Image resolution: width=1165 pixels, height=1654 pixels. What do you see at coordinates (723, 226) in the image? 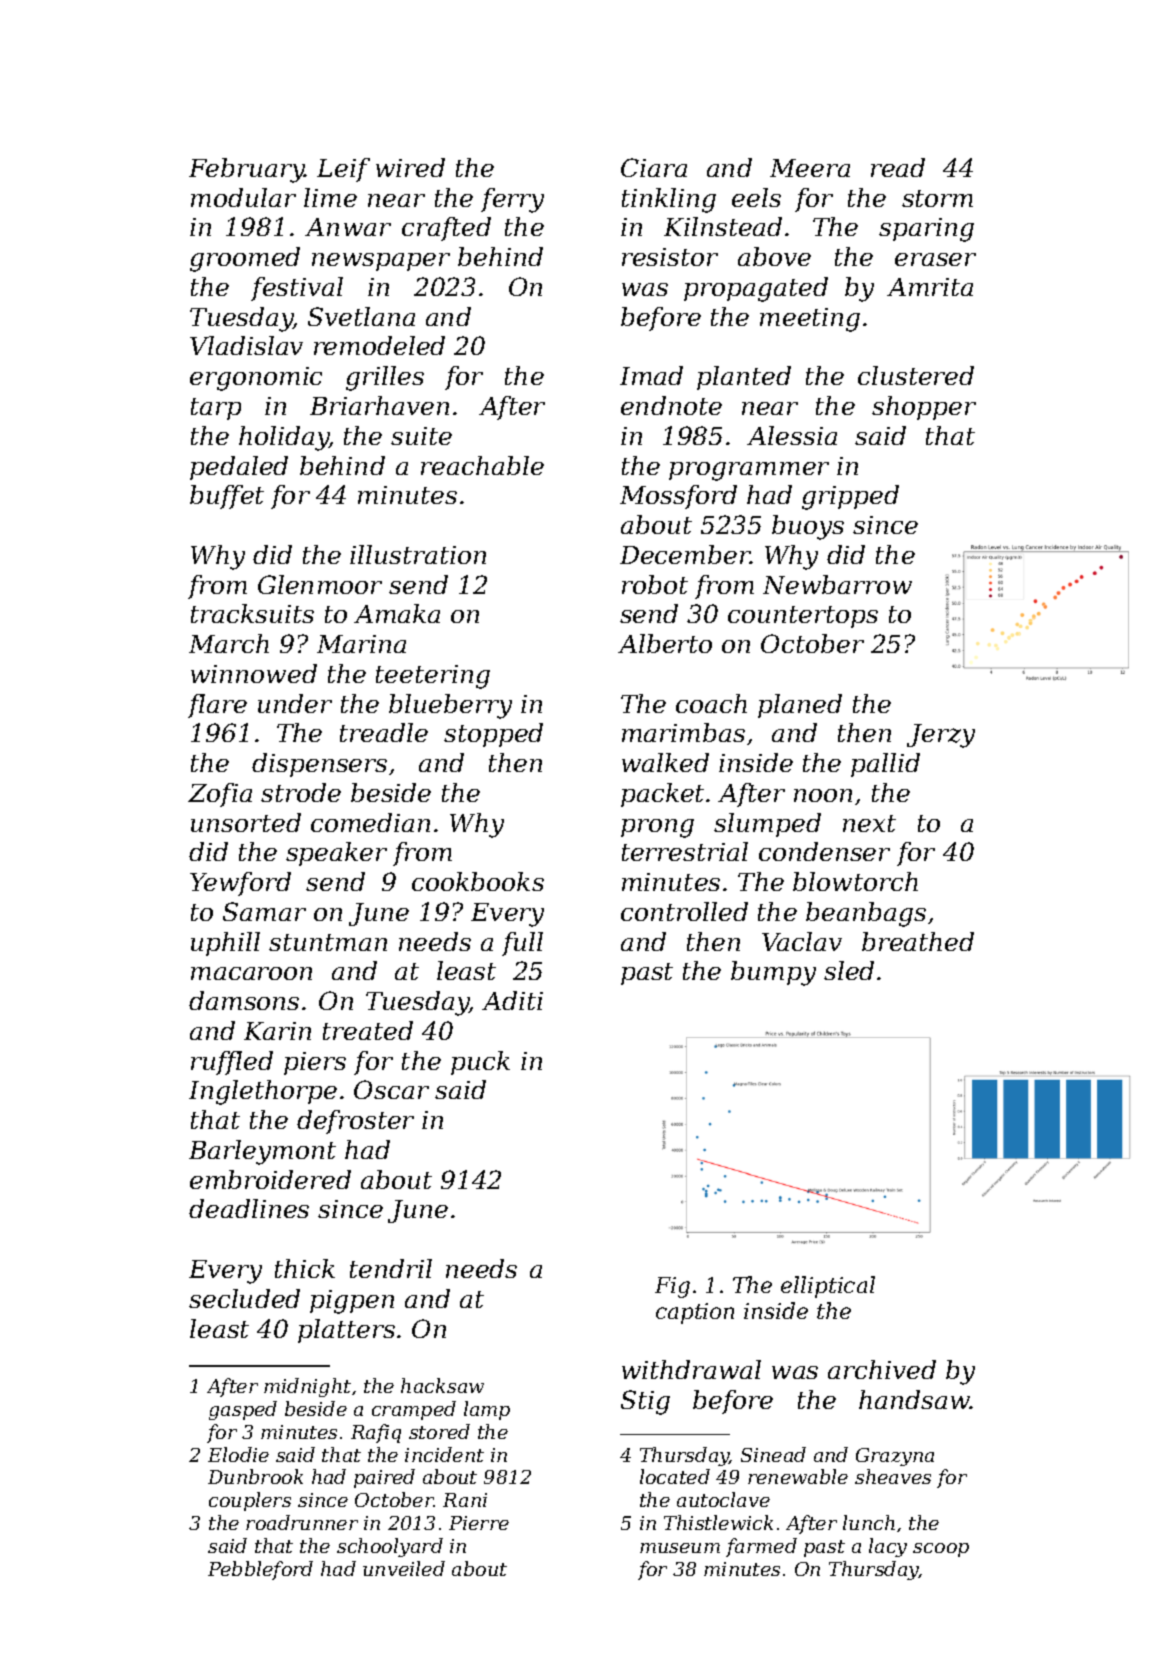
I see `Kilnstead` at bounding box center [723, 226].
